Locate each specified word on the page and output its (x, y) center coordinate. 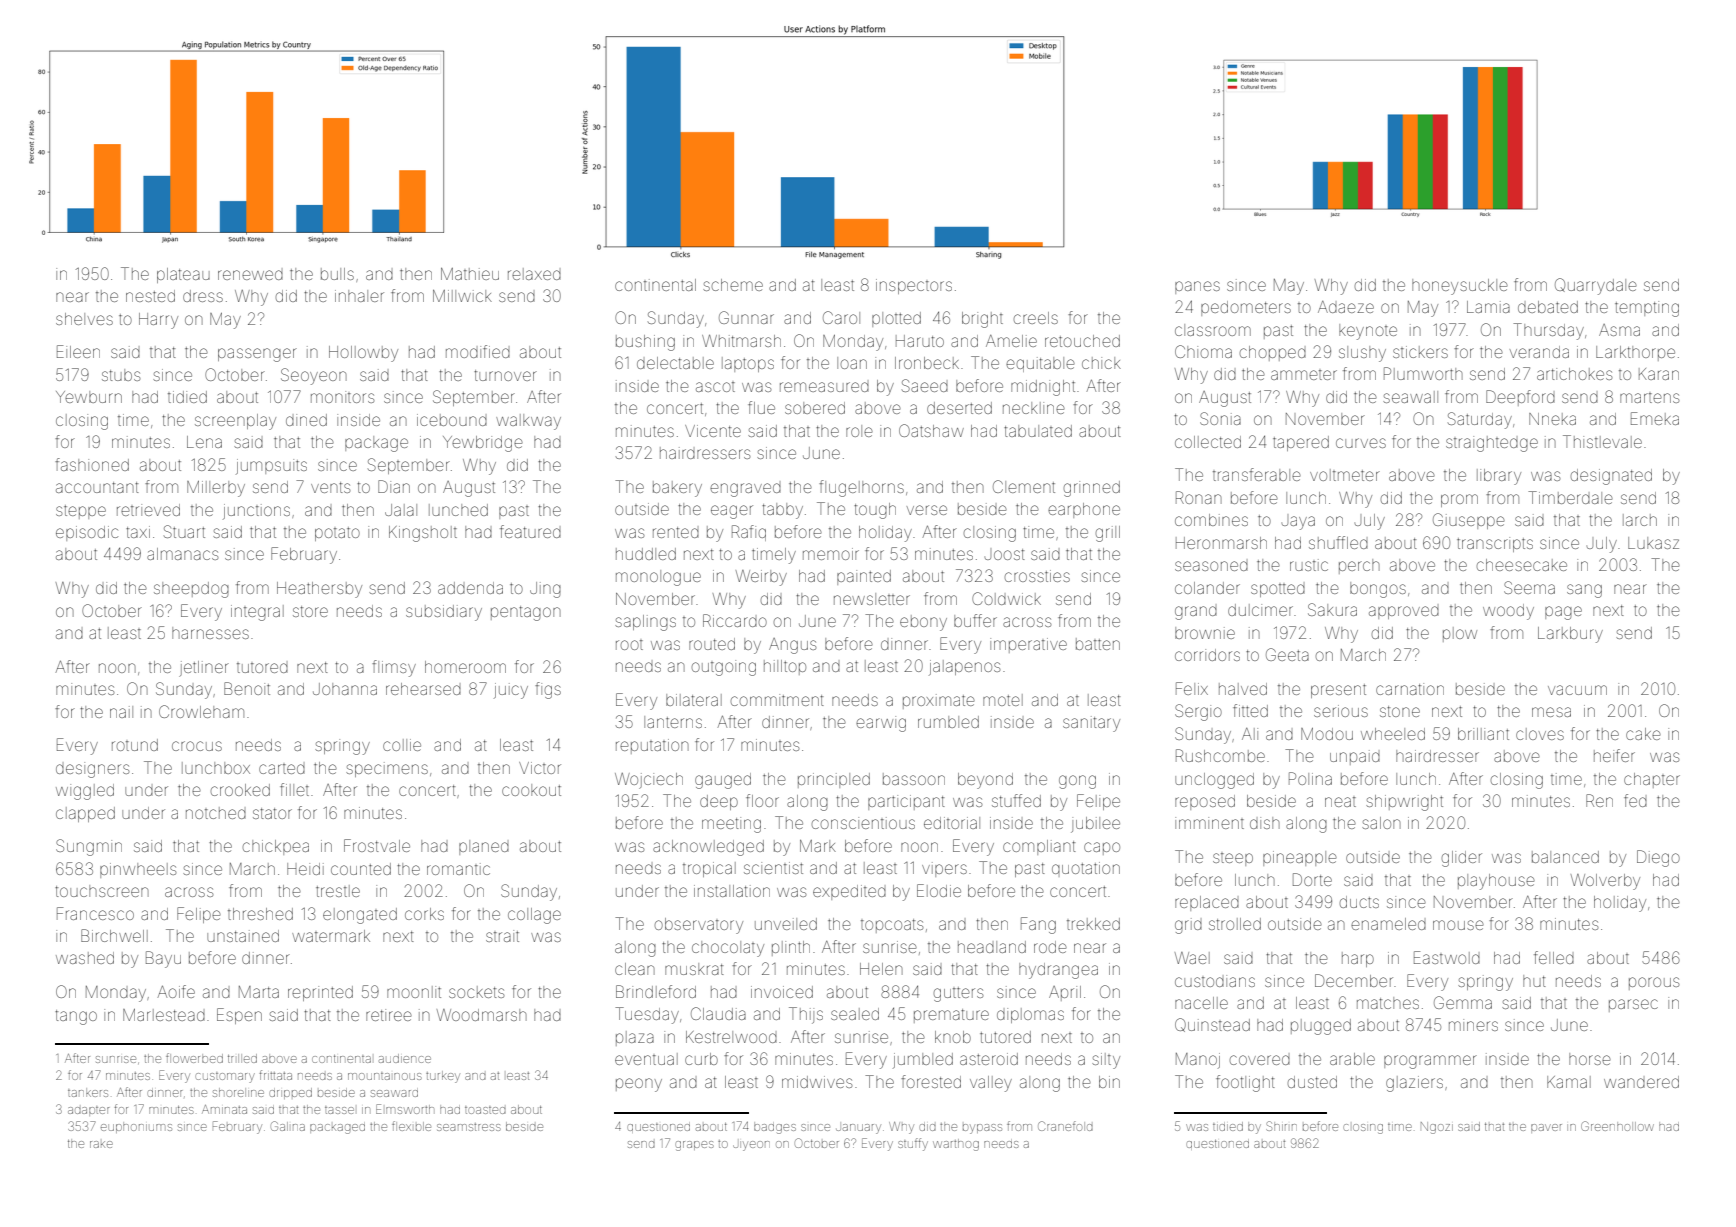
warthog (956, 1145)
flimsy (394, 668)
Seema (1529, 587)
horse (1590, 1059)
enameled (1388, 924)
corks (424, 914)
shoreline (238, 1092)
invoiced (782, 992)
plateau (183, 275)
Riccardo (735, 620)
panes (1197, 287)
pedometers (1246, 308)
